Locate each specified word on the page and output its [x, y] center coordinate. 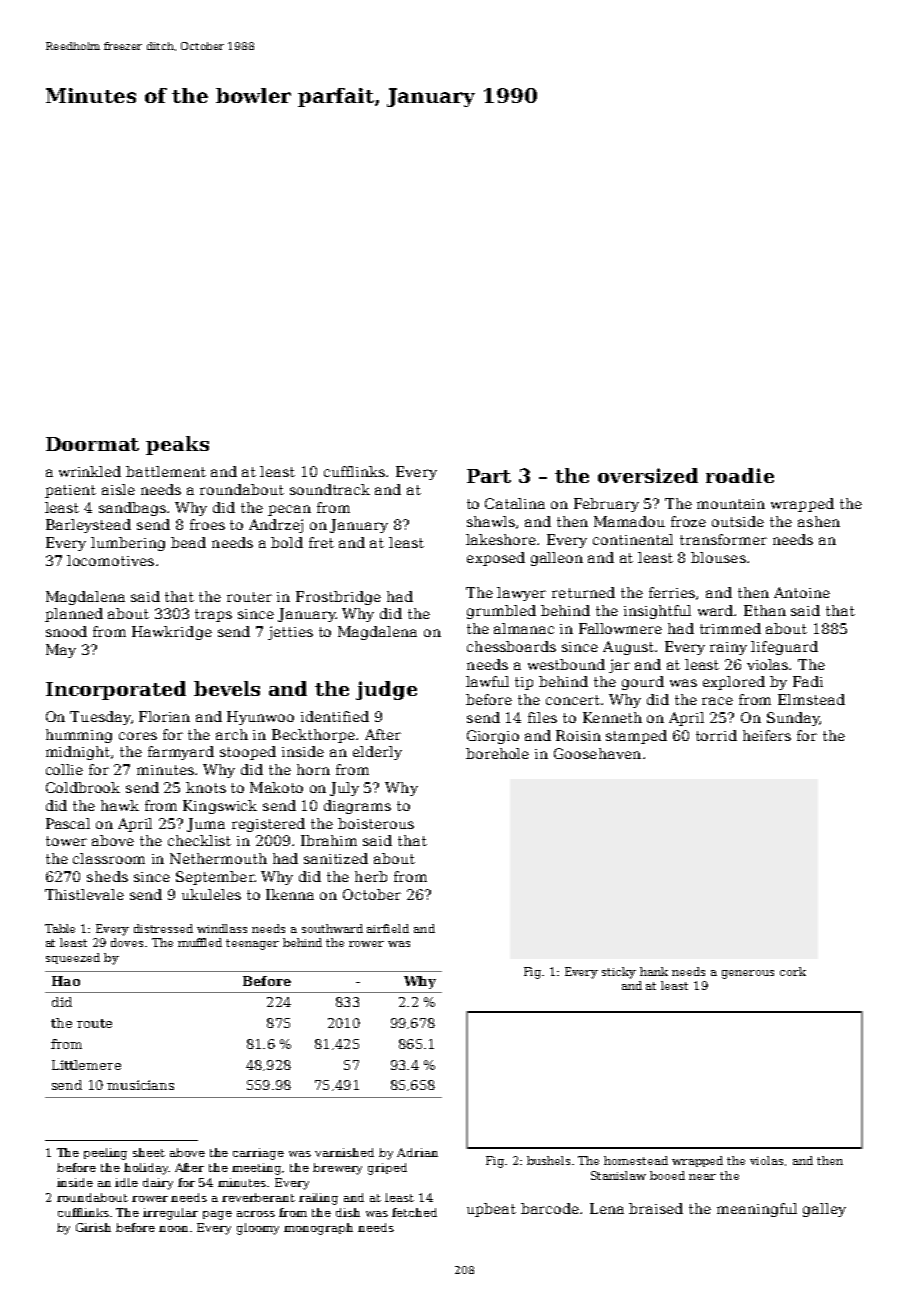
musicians [140, 1085]
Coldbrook [83, 787]
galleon [557, 559]
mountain [731, 504]
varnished [344, 1152]
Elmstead [811, 699]
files [542, 717]
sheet [149, 1152]
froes [207, 524]
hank [654, 971]
